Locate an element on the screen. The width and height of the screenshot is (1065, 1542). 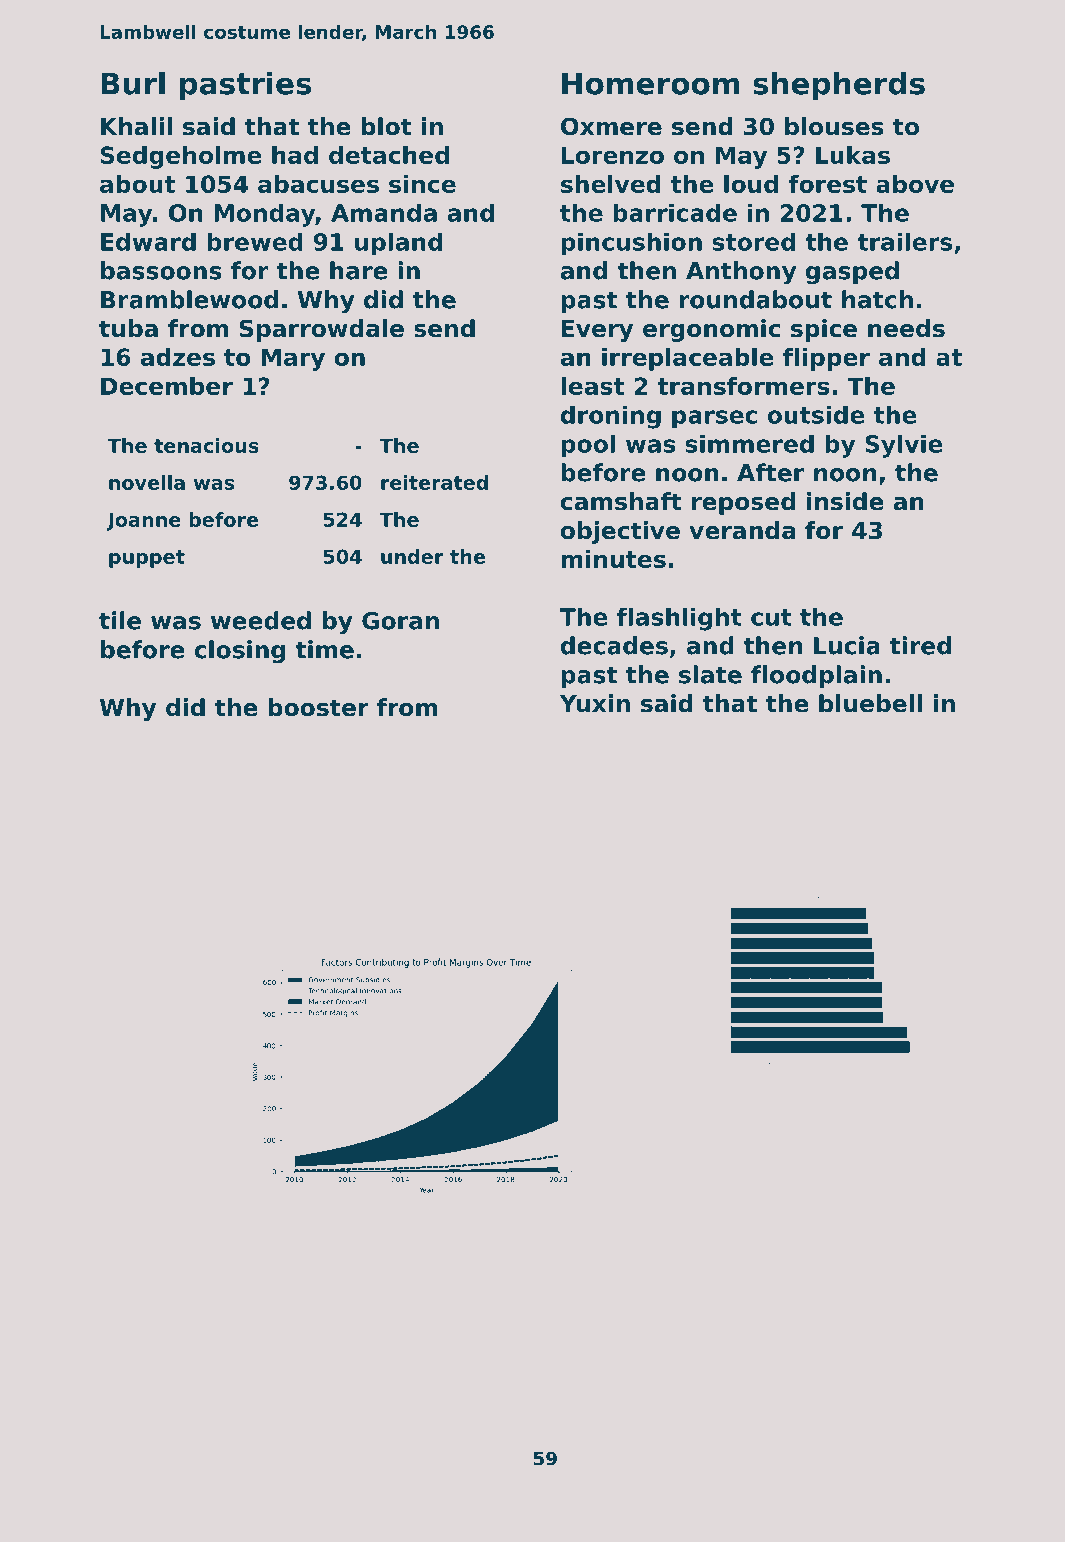
Burl is located at coordinates (133, 83).
